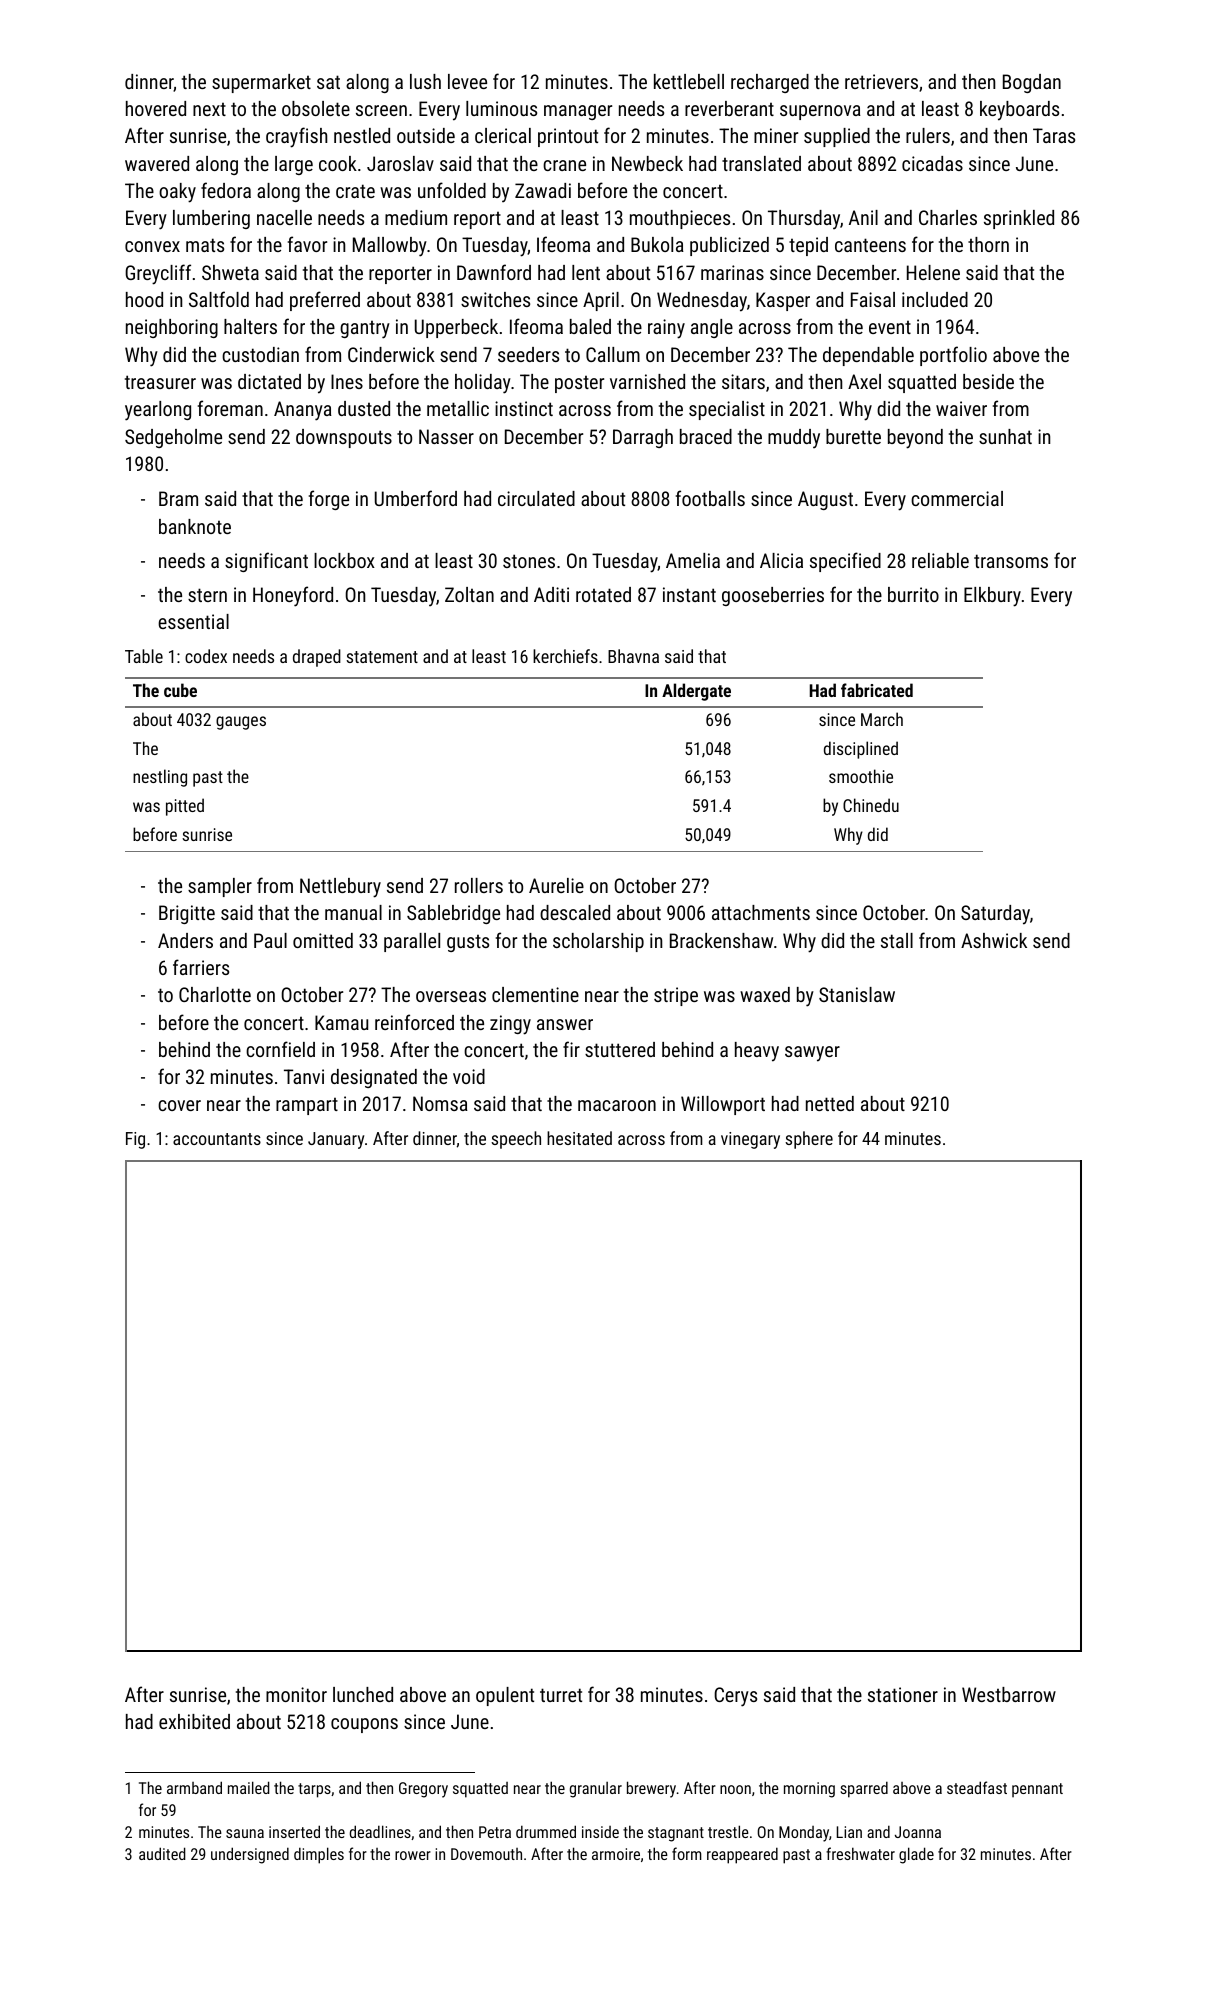 The image size is (1207, 1989). I want to click on turret, so click(561, 1695).
